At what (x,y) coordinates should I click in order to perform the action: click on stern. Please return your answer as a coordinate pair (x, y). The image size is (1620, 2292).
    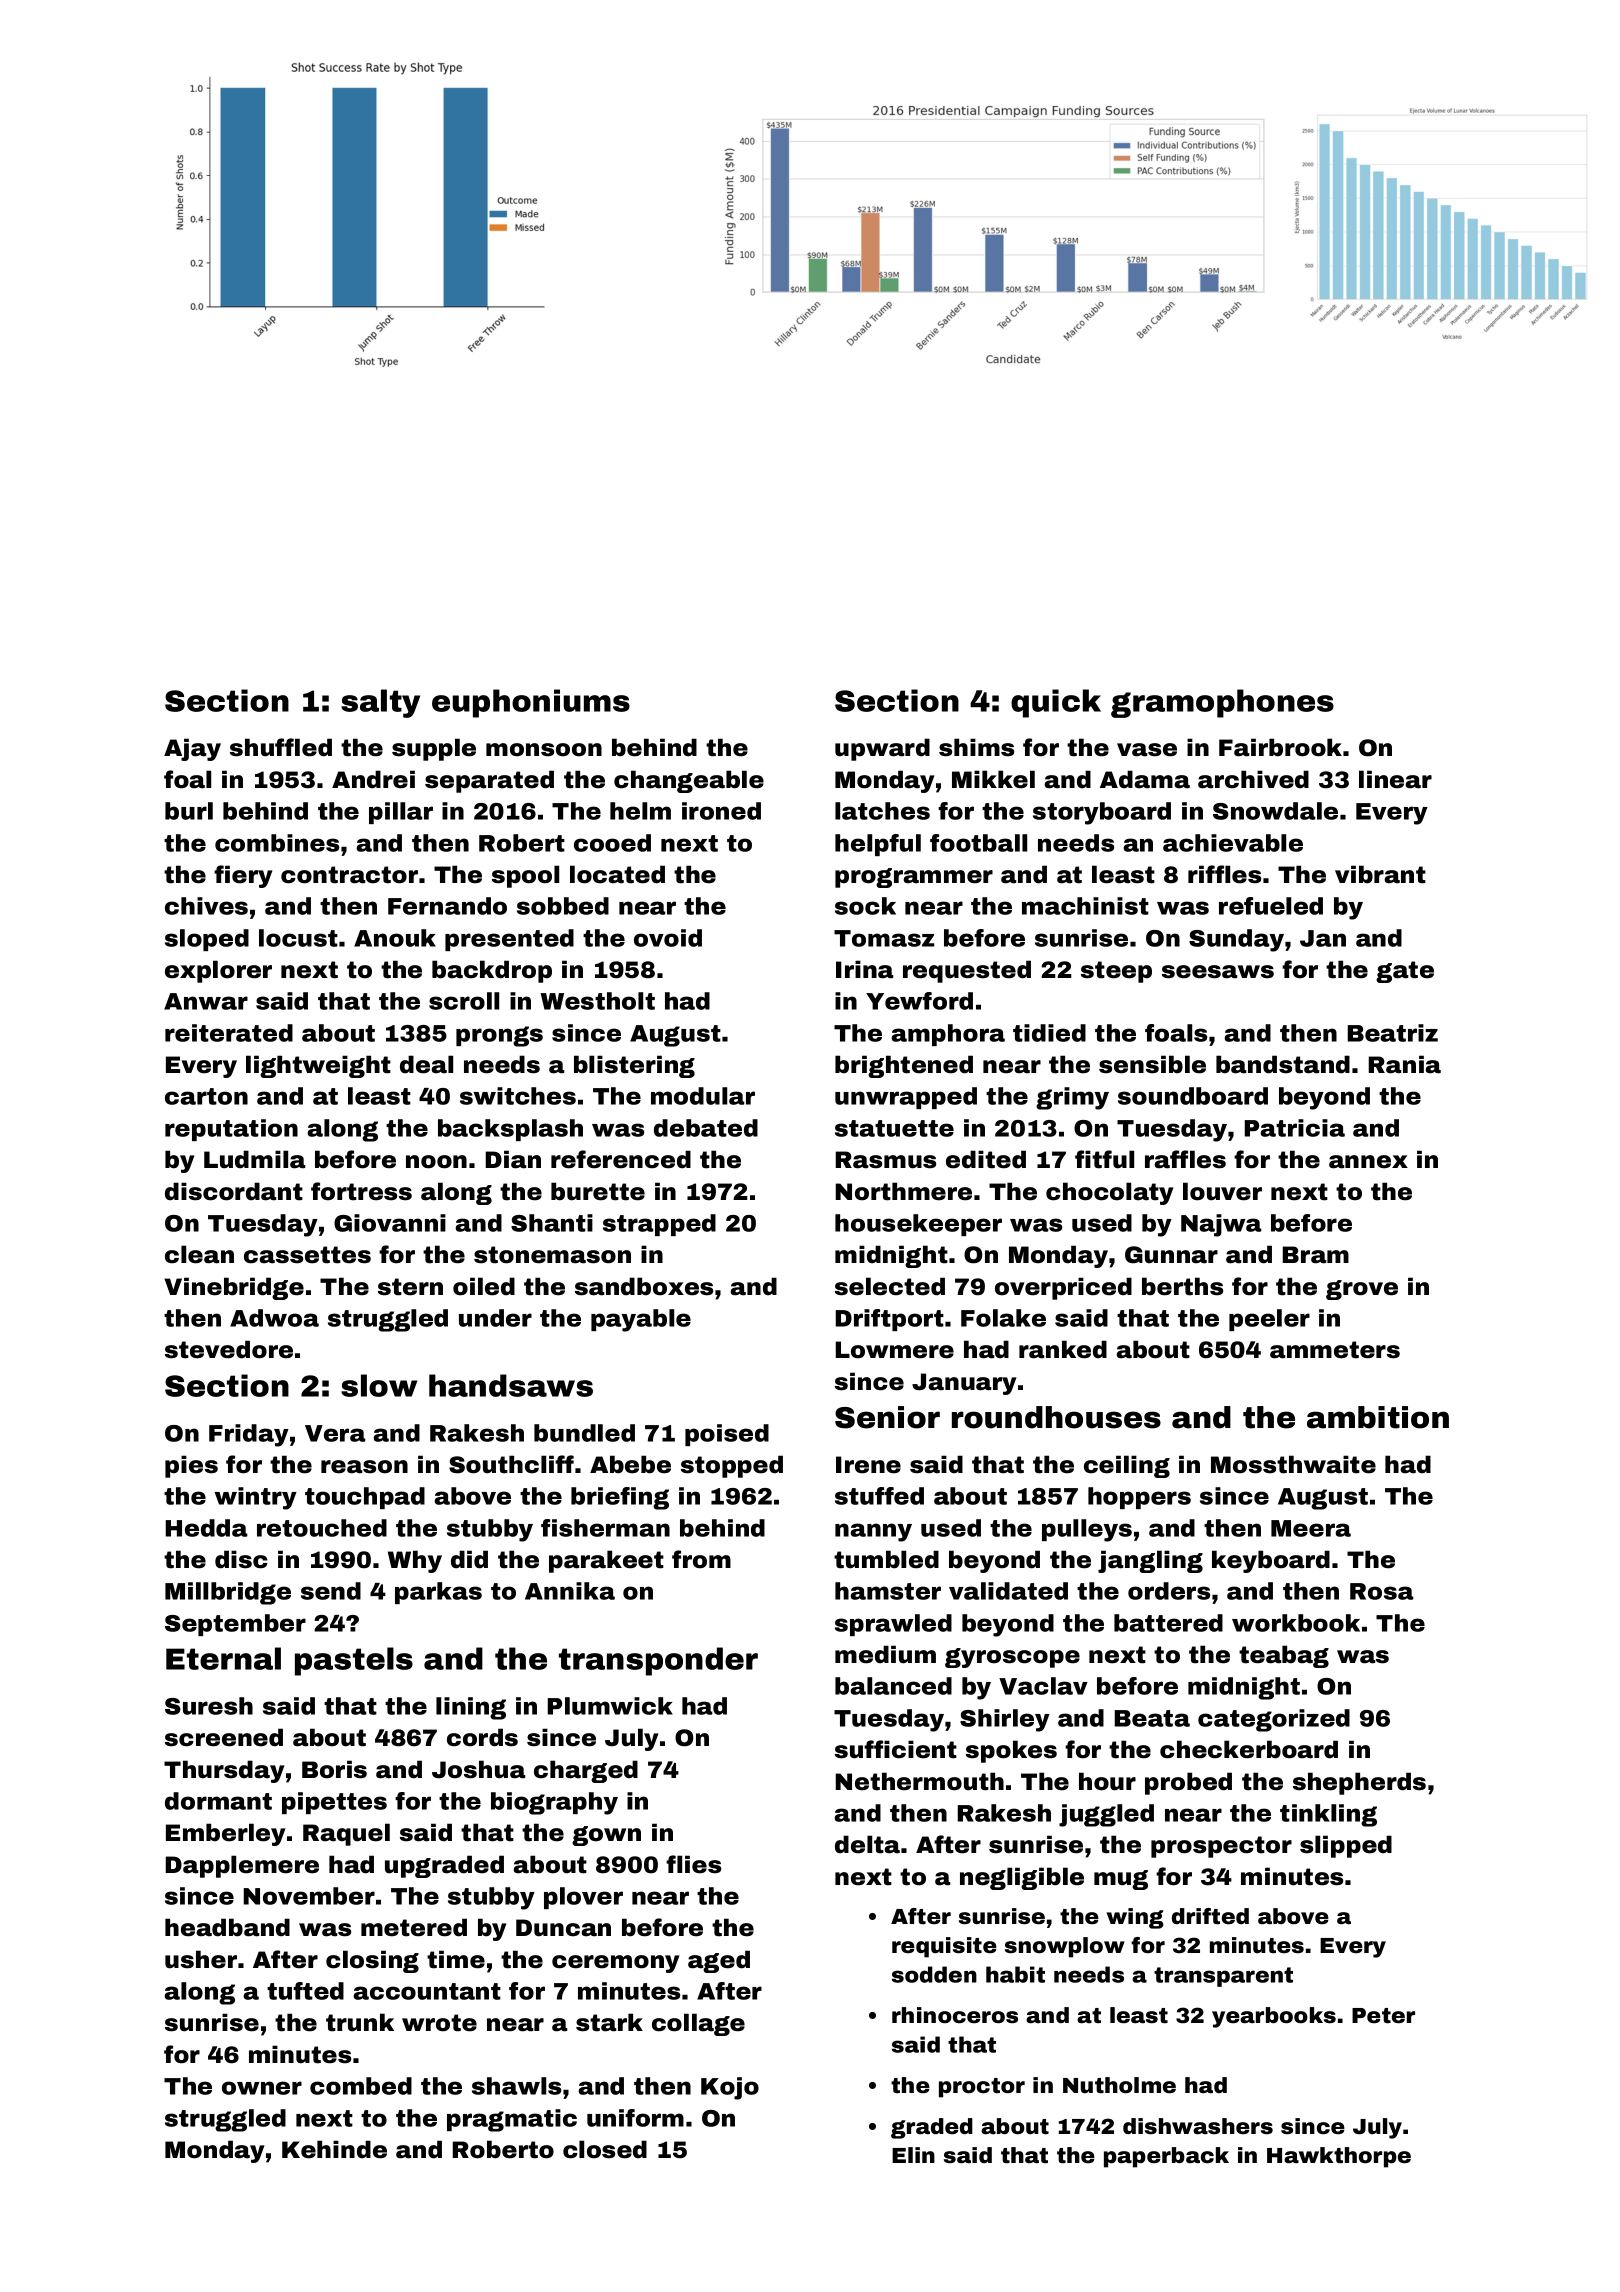
    Looking at the image, I should click on (410, 1287).
